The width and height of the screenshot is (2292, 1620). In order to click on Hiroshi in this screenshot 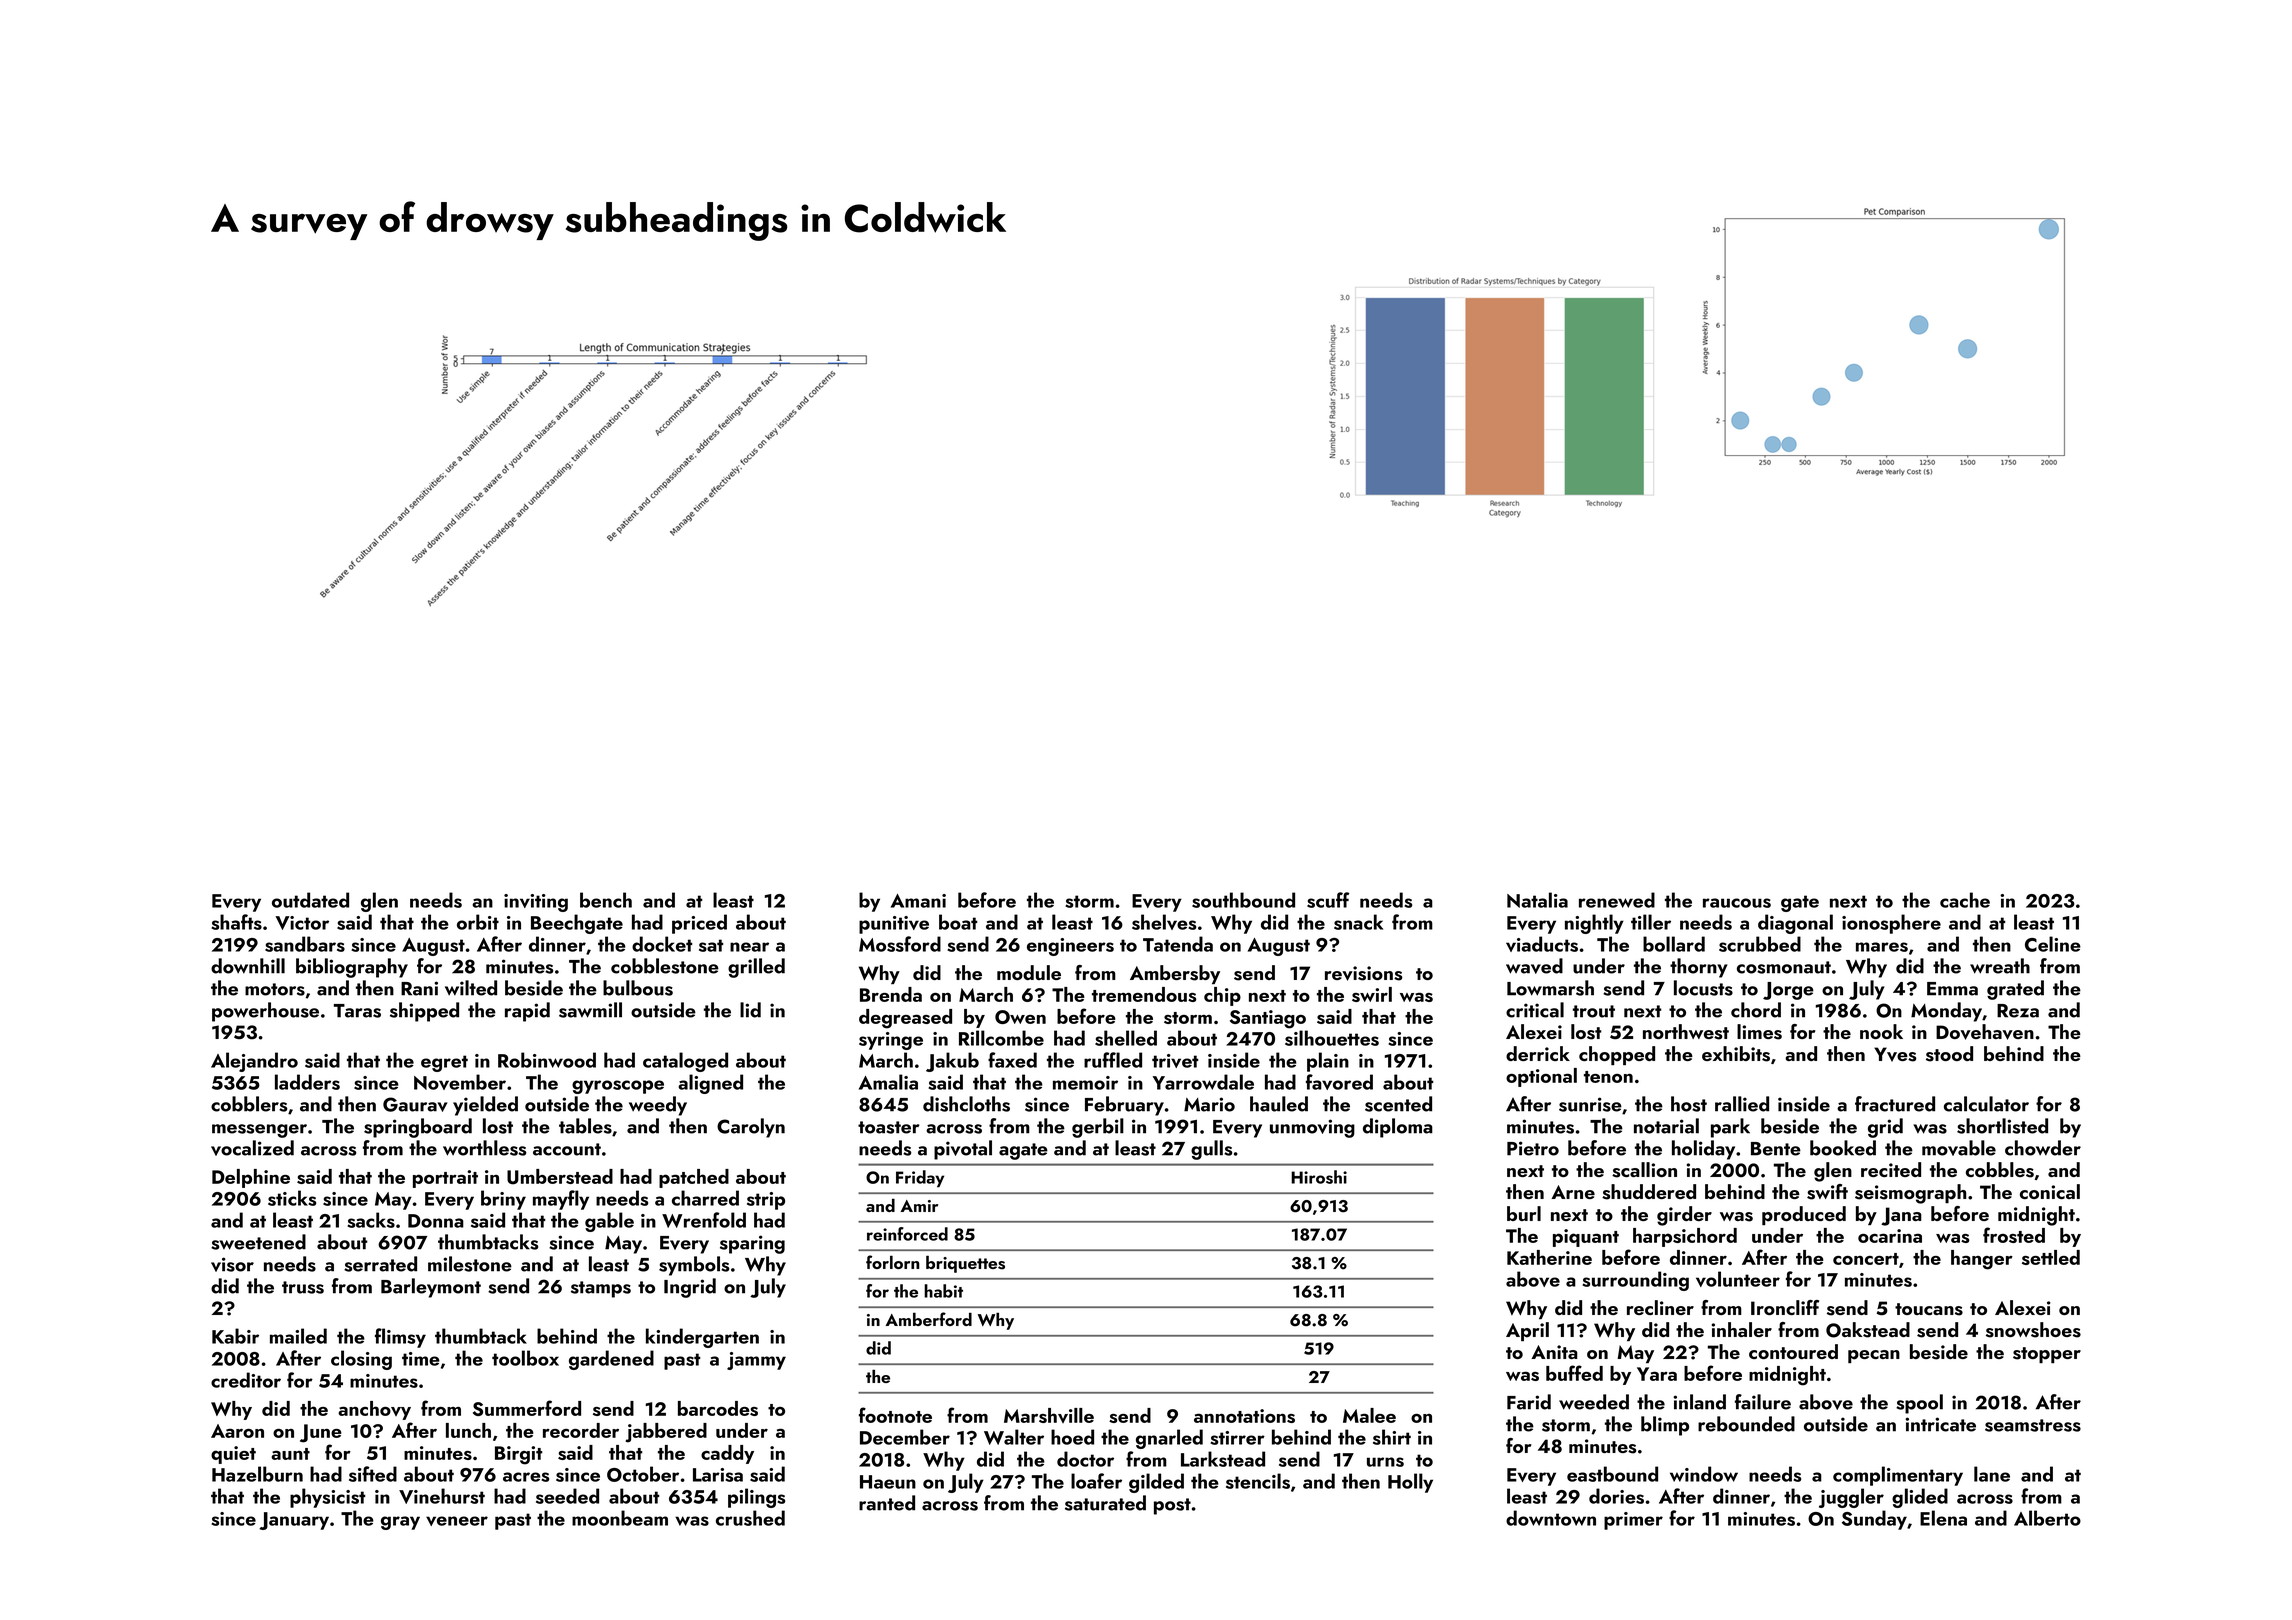, I will do `click(1319, 1177)`.
